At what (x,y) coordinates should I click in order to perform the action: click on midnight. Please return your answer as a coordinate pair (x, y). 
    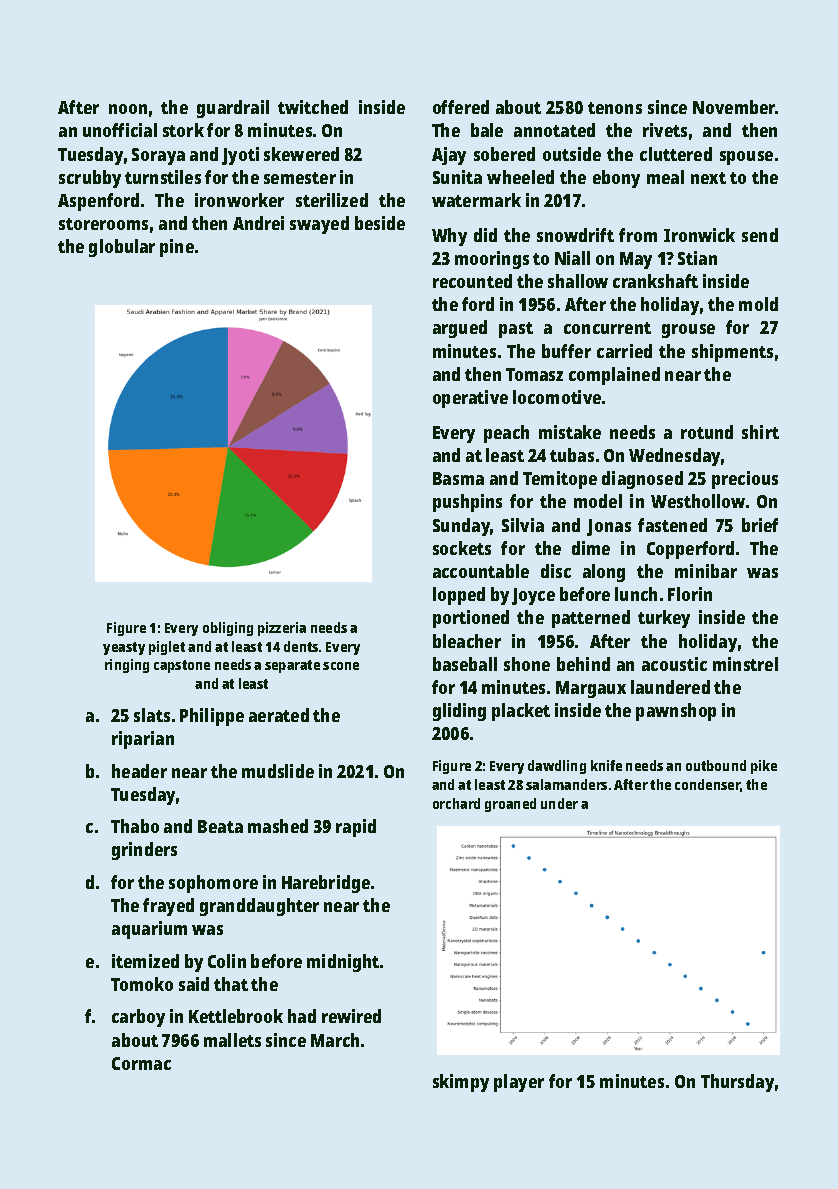
    Looking at the image, I should click on (343, 963).
